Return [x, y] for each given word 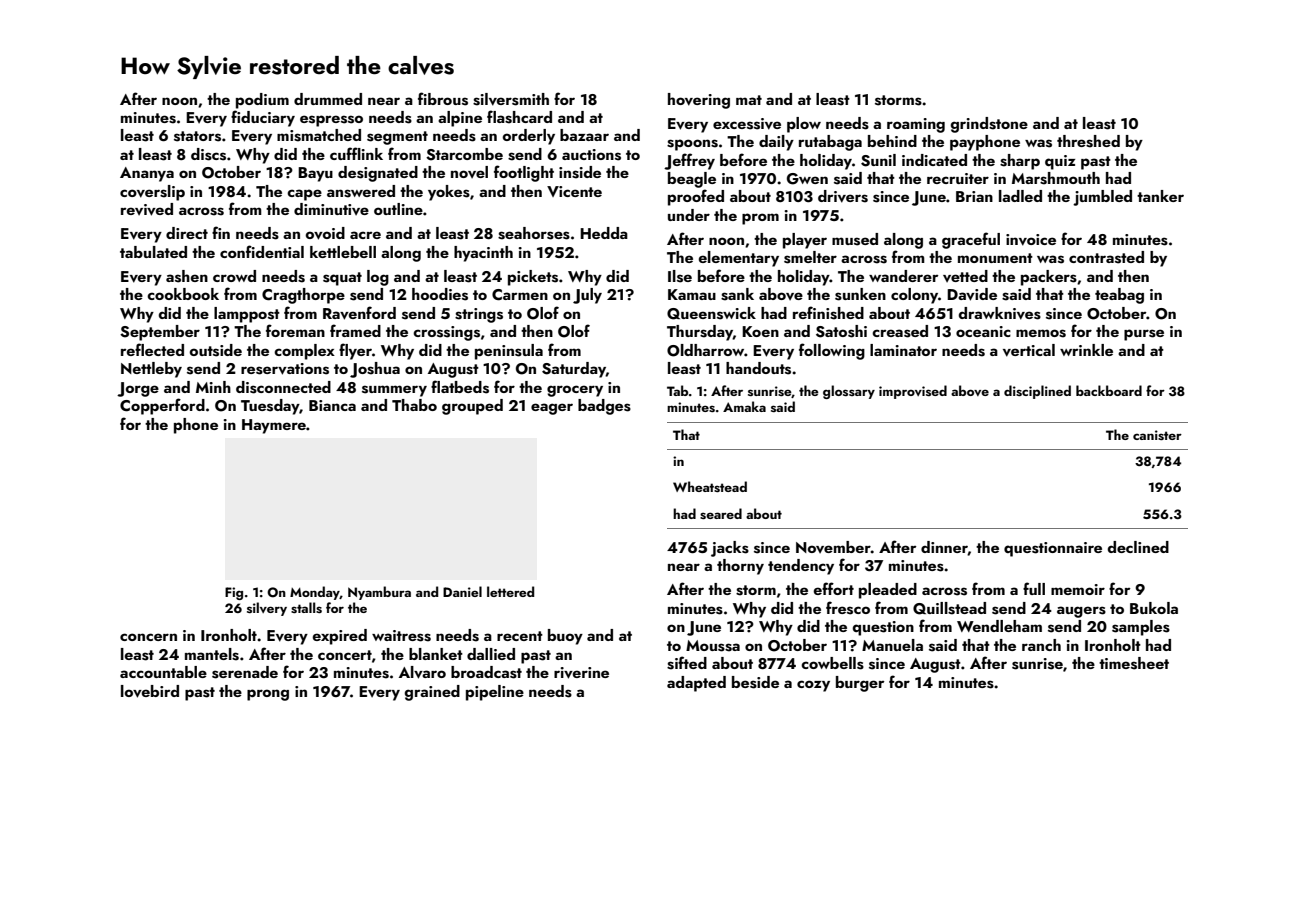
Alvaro [422, 672]
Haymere [274, 426]
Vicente [574, 191]
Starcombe [464, 154]
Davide [972, 294]
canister [1157, 435]
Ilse [680, 276]
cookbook [183, 294]
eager [552, 409]
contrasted [1106, 257]
